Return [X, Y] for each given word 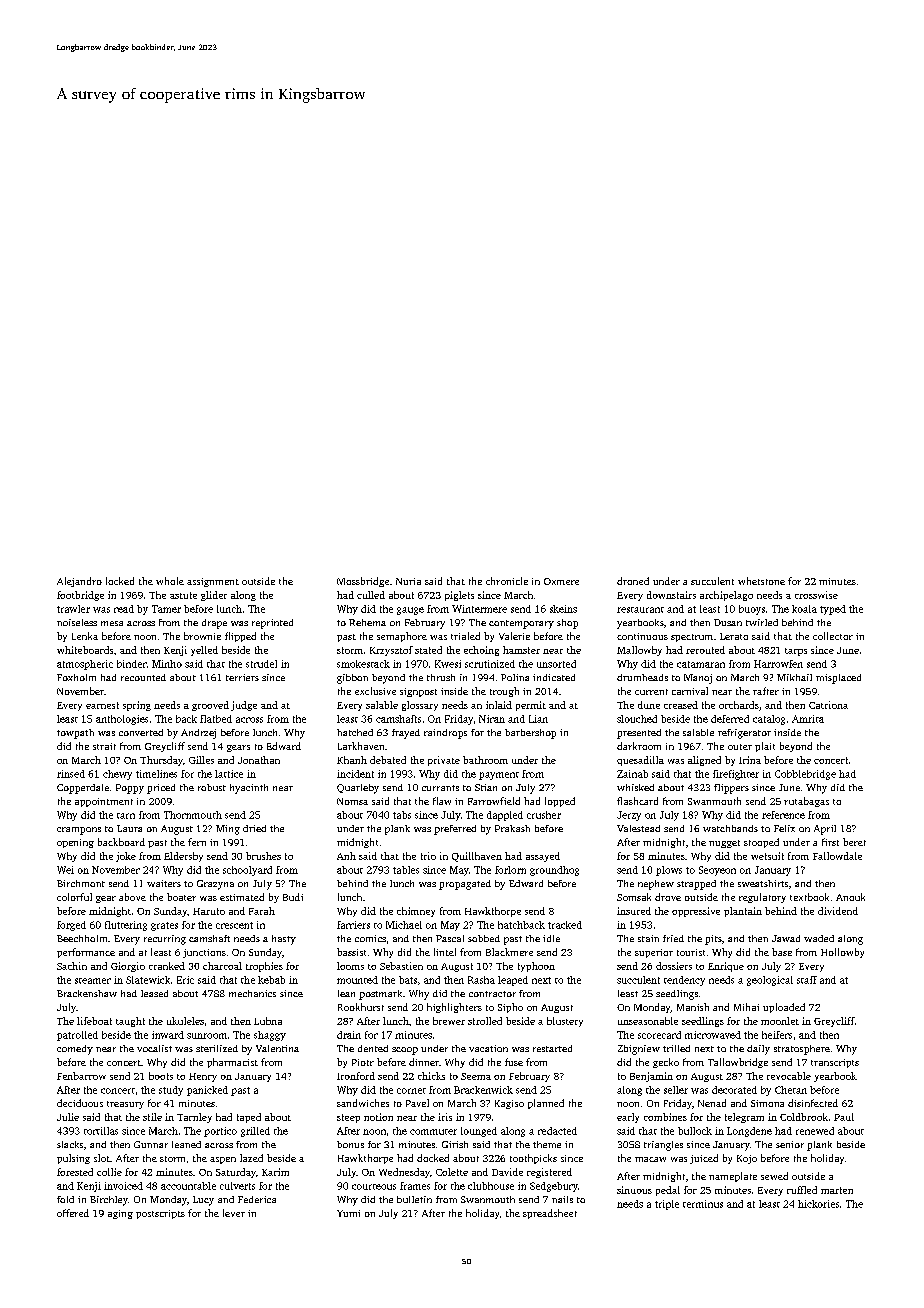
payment [499, 776]
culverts [237, 1186]
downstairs [671, 595]
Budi [293, 897]
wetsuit [767, 856]
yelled [204, 651]
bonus [350, 1144]
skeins [563, 609]
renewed [815, 1131]
